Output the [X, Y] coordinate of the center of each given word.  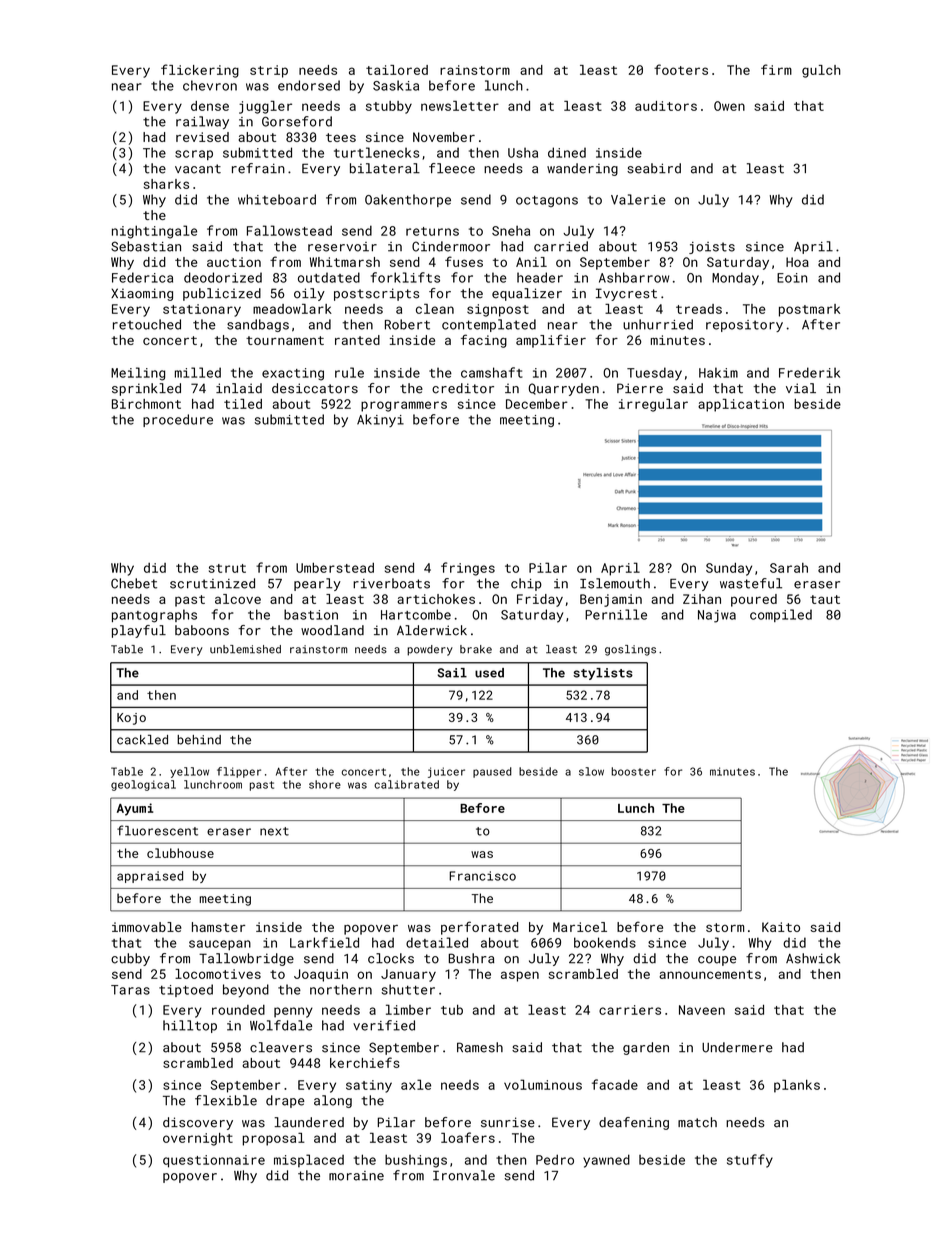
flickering [200, 71]
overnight [198, 1139]
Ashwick [813, 958]
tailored [397, 70]
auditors [666, 106]
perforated [479, 928]
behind [199, 740]
